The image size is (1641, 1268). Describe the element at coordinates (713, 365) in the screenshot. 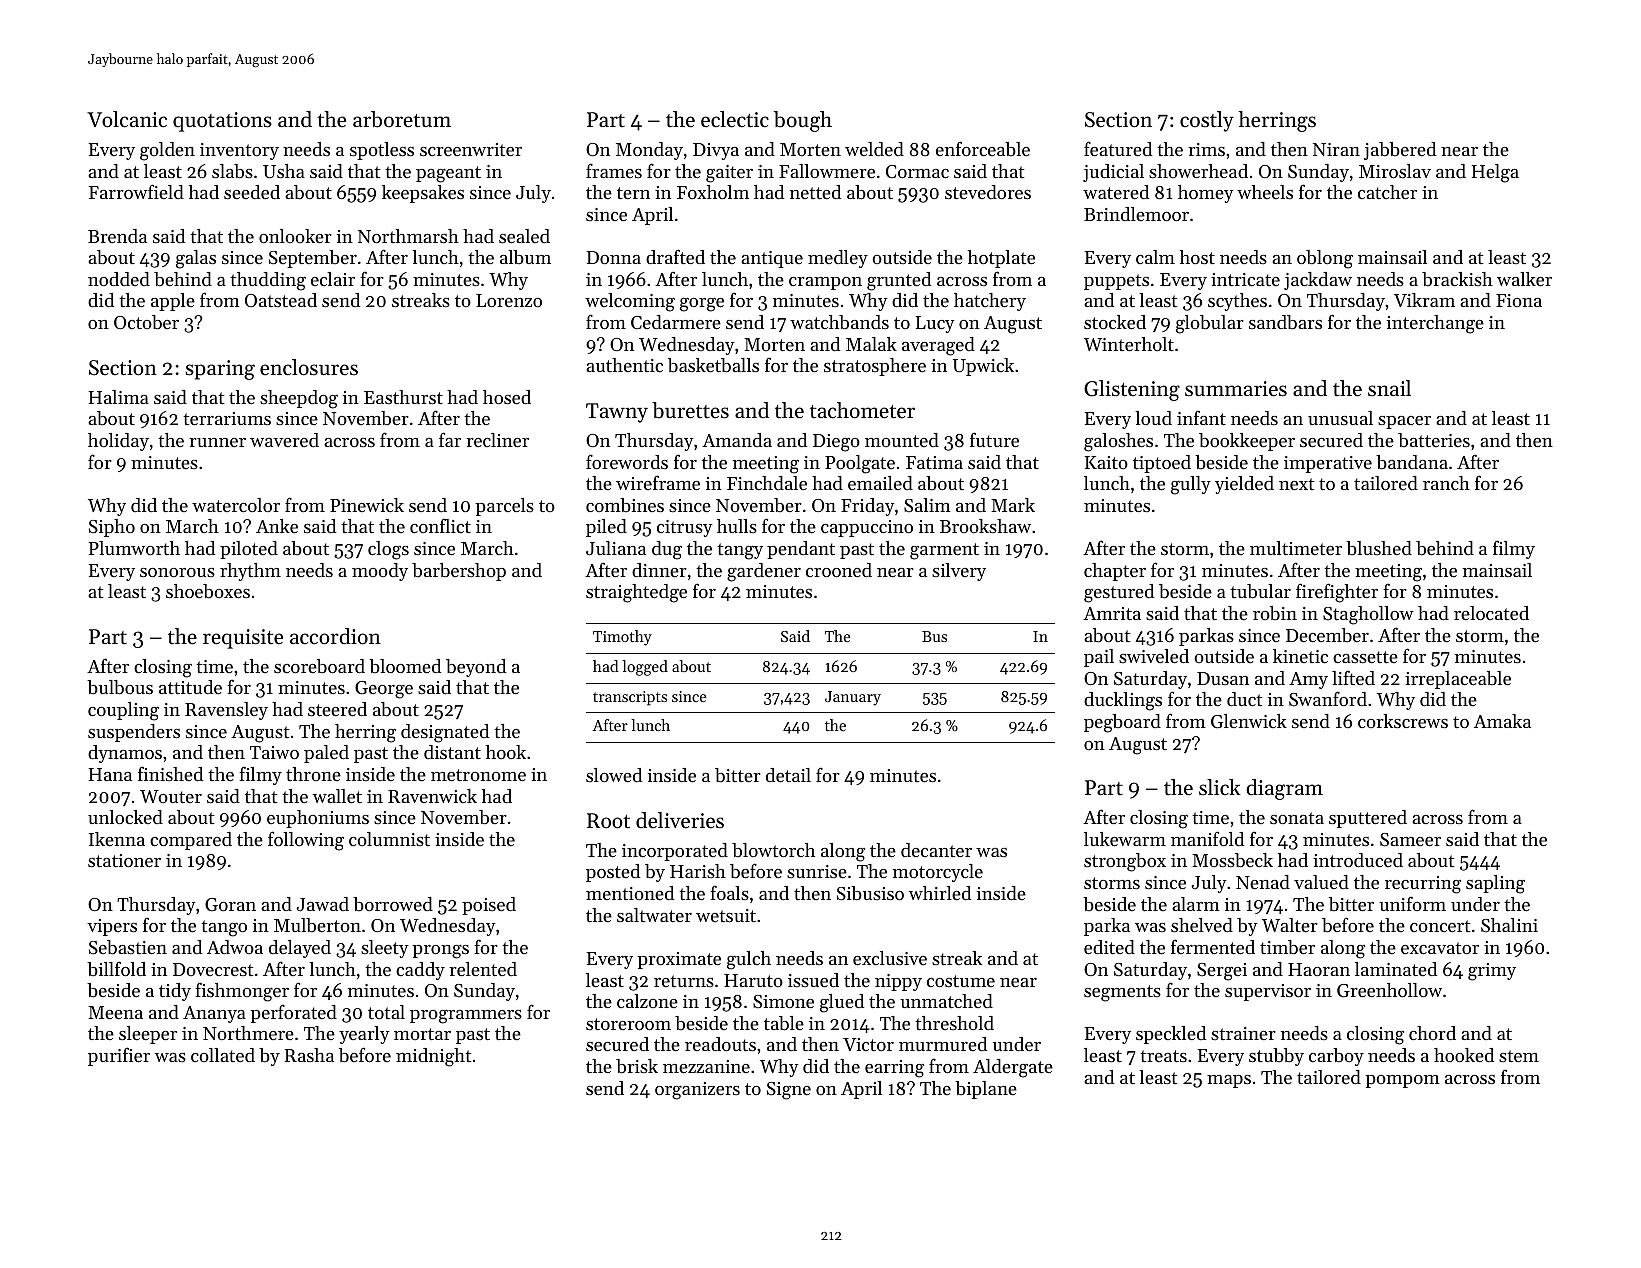

I see `basketballs` at that location.
